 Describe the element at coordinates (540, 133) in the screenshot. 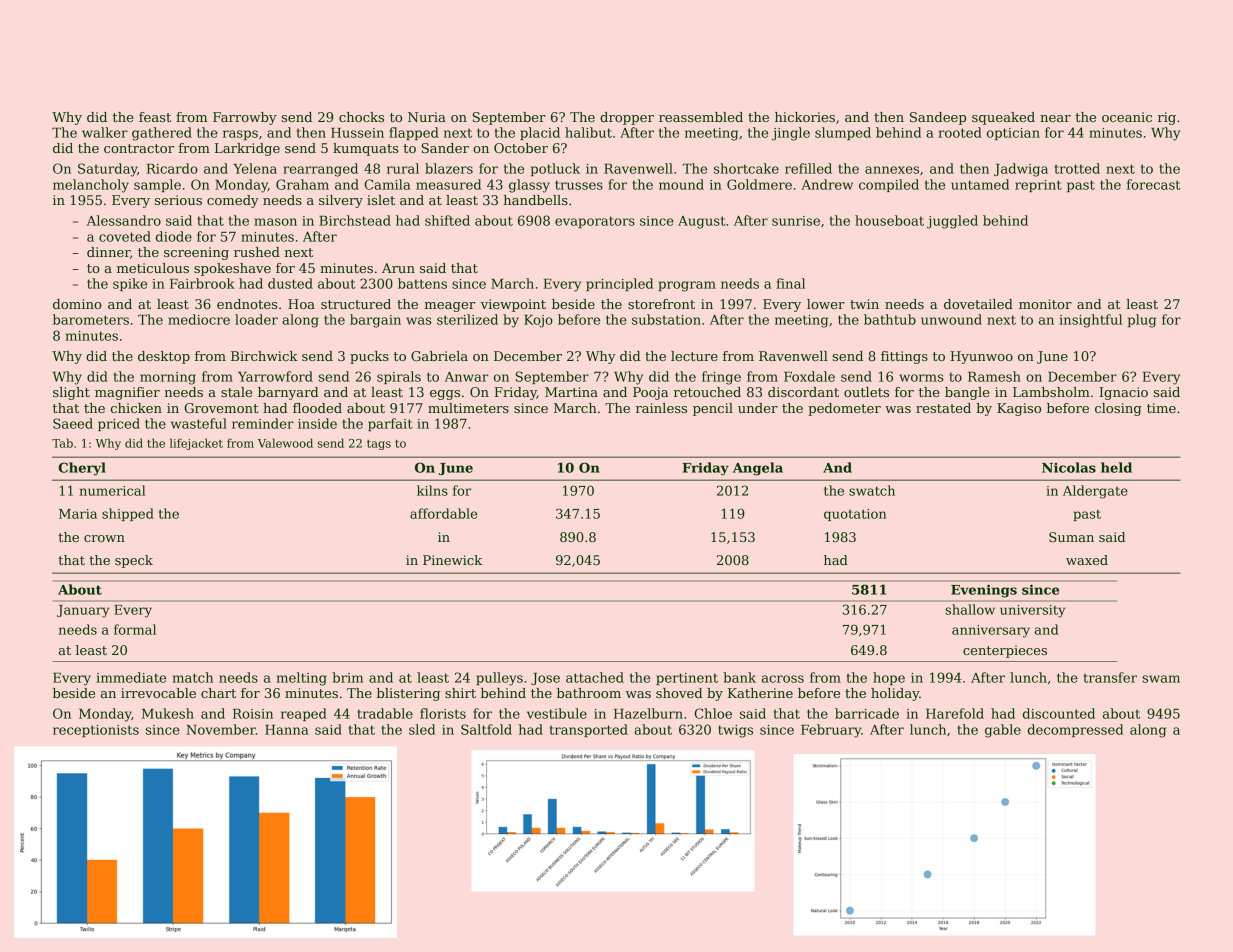

I see `placid` at that location.
